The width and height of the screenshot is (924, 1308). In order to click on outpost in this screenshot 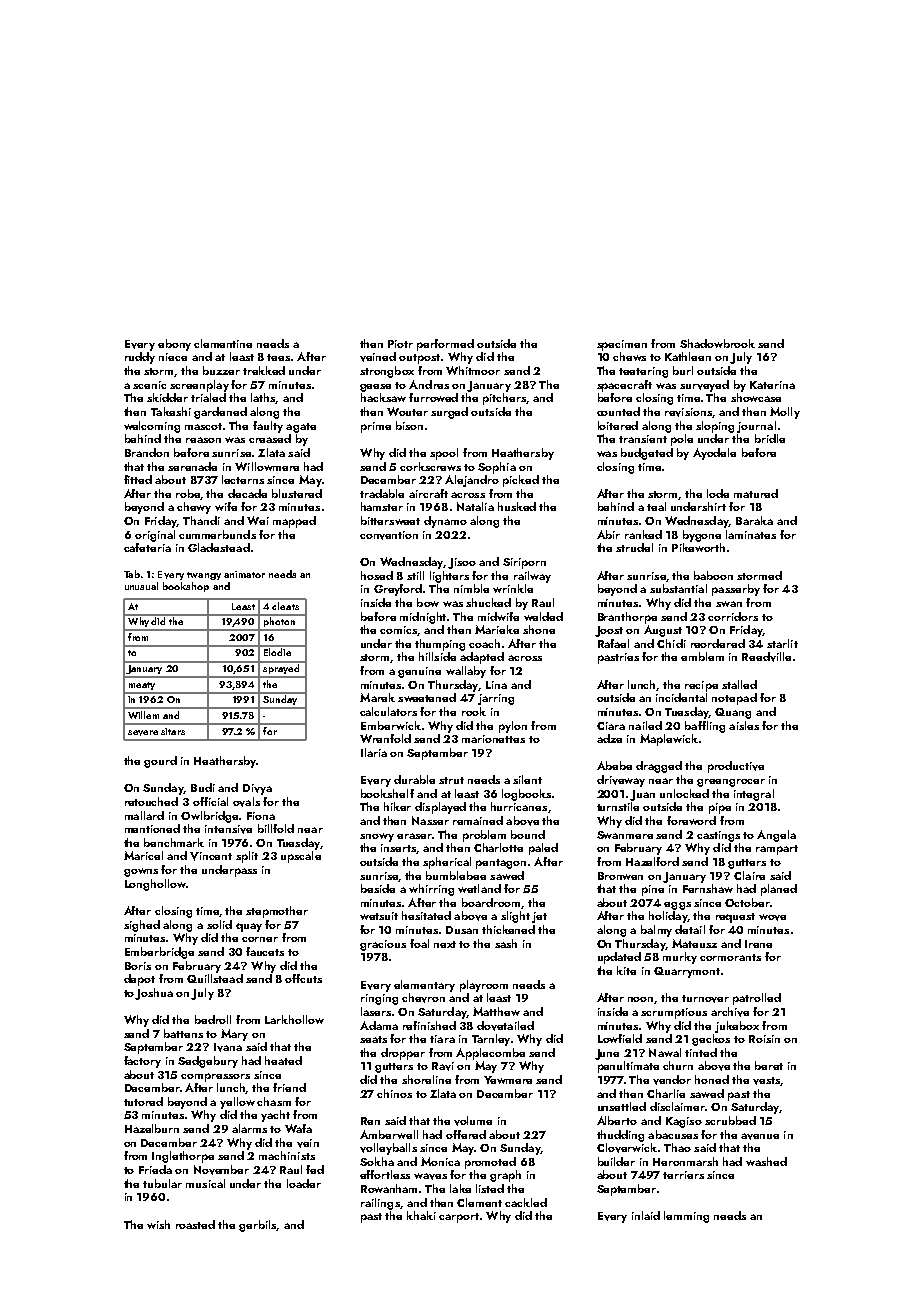, I will do `click(419, 359)`.
